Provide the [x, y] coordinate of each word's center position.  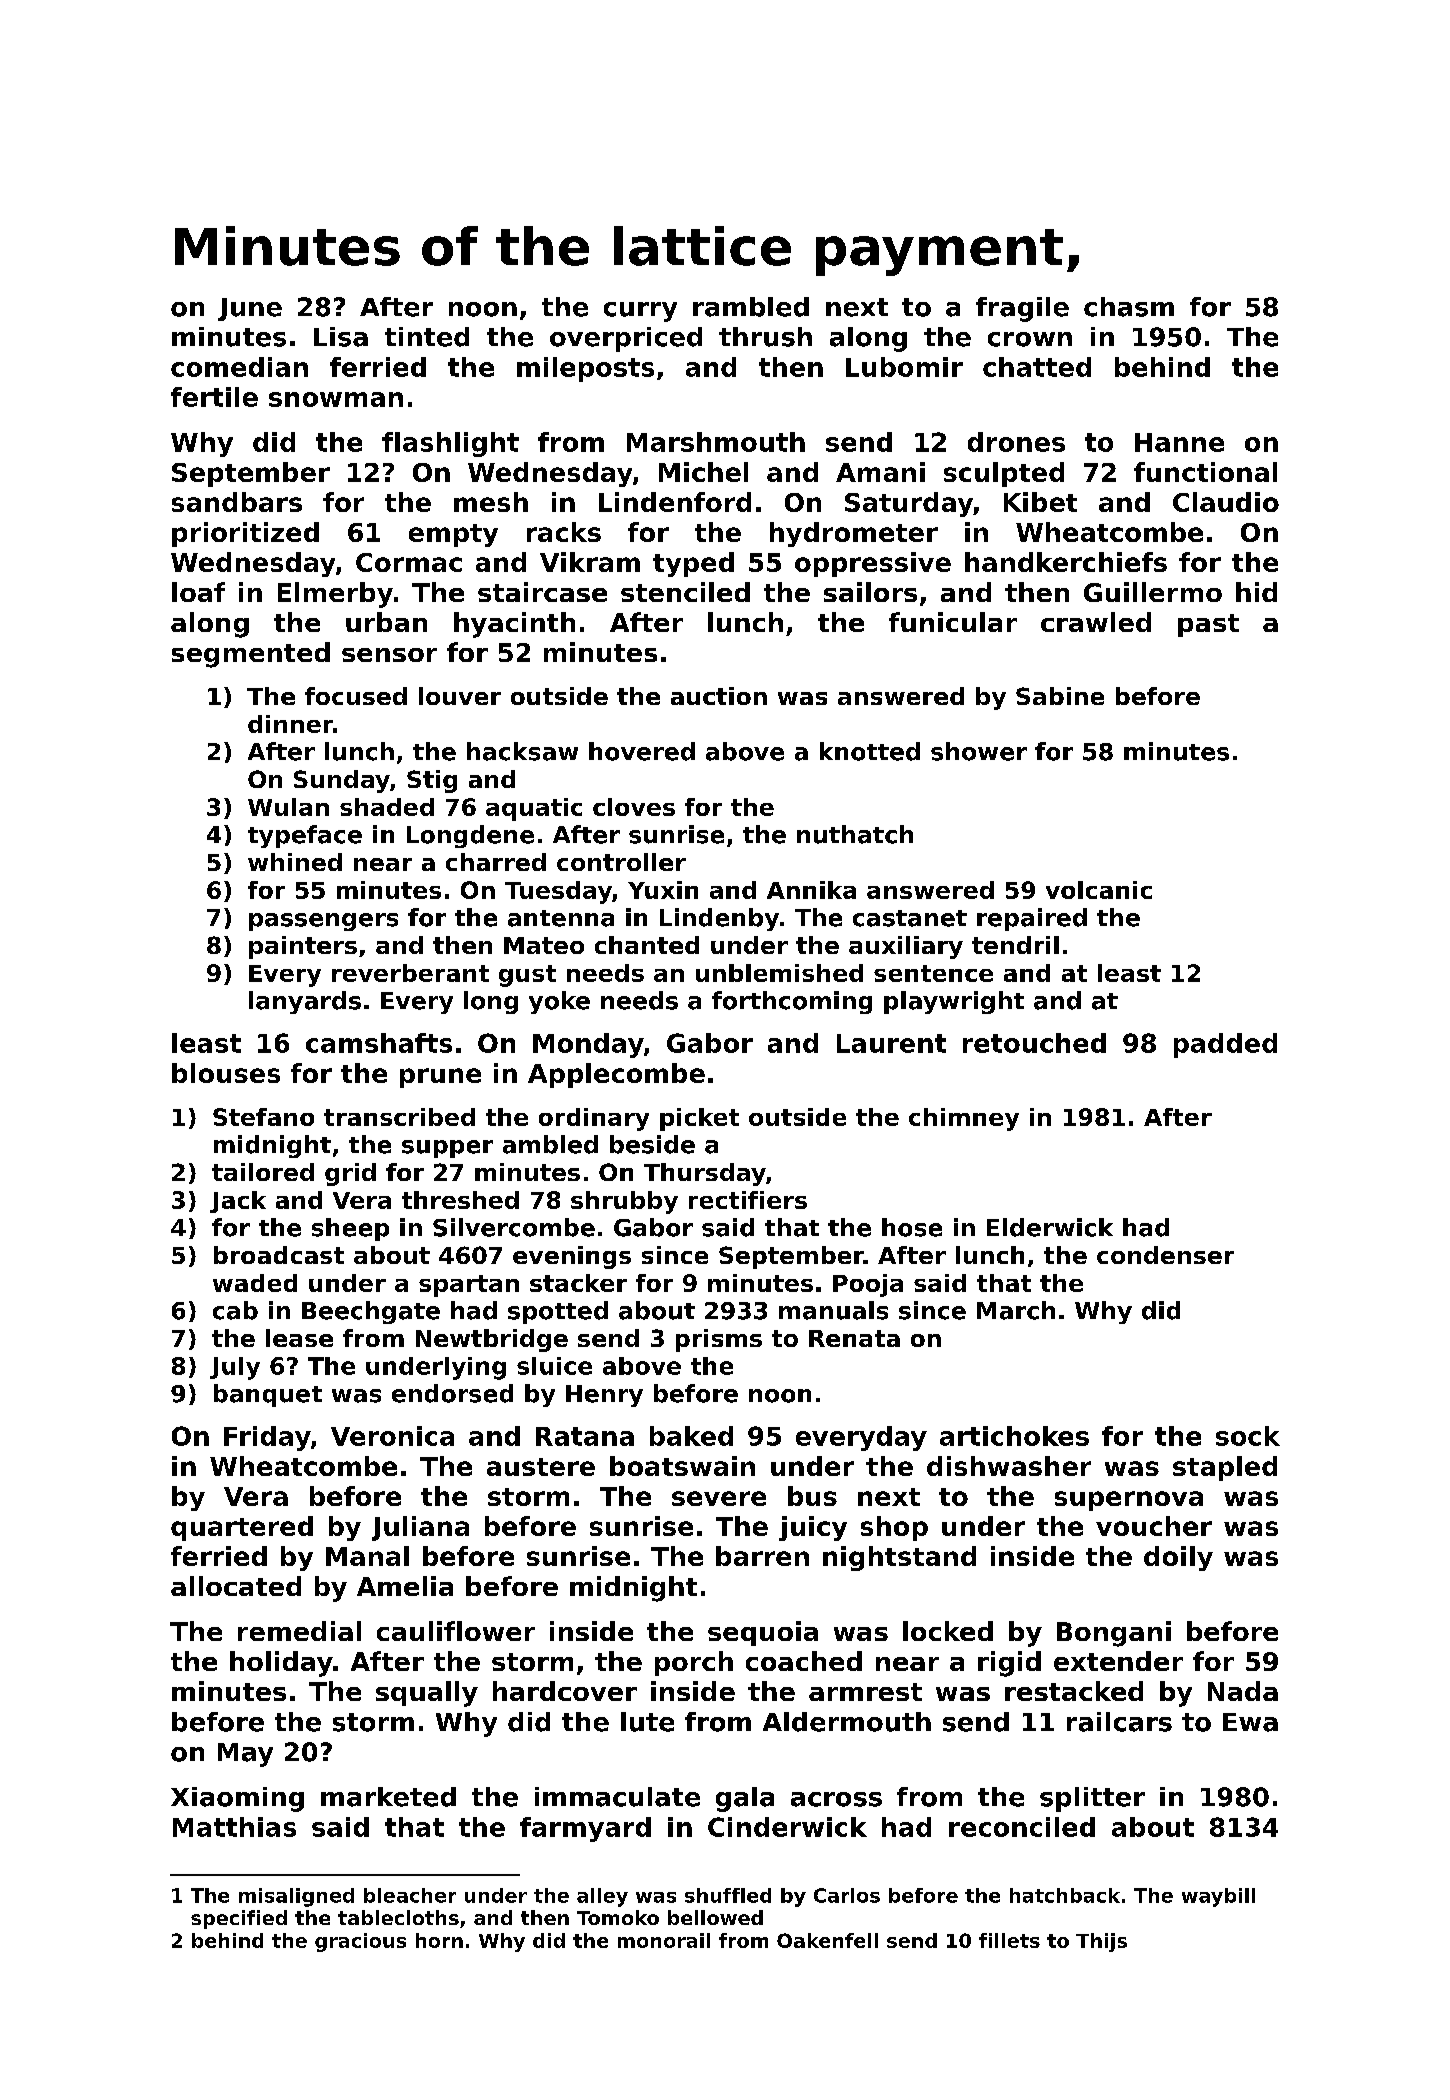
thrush [765, 337]
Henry [604, 1396]
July [235, 1368]
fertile [214, 397]
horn [439, 1940]
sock [1248, 1436]
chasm [1129, 307]
